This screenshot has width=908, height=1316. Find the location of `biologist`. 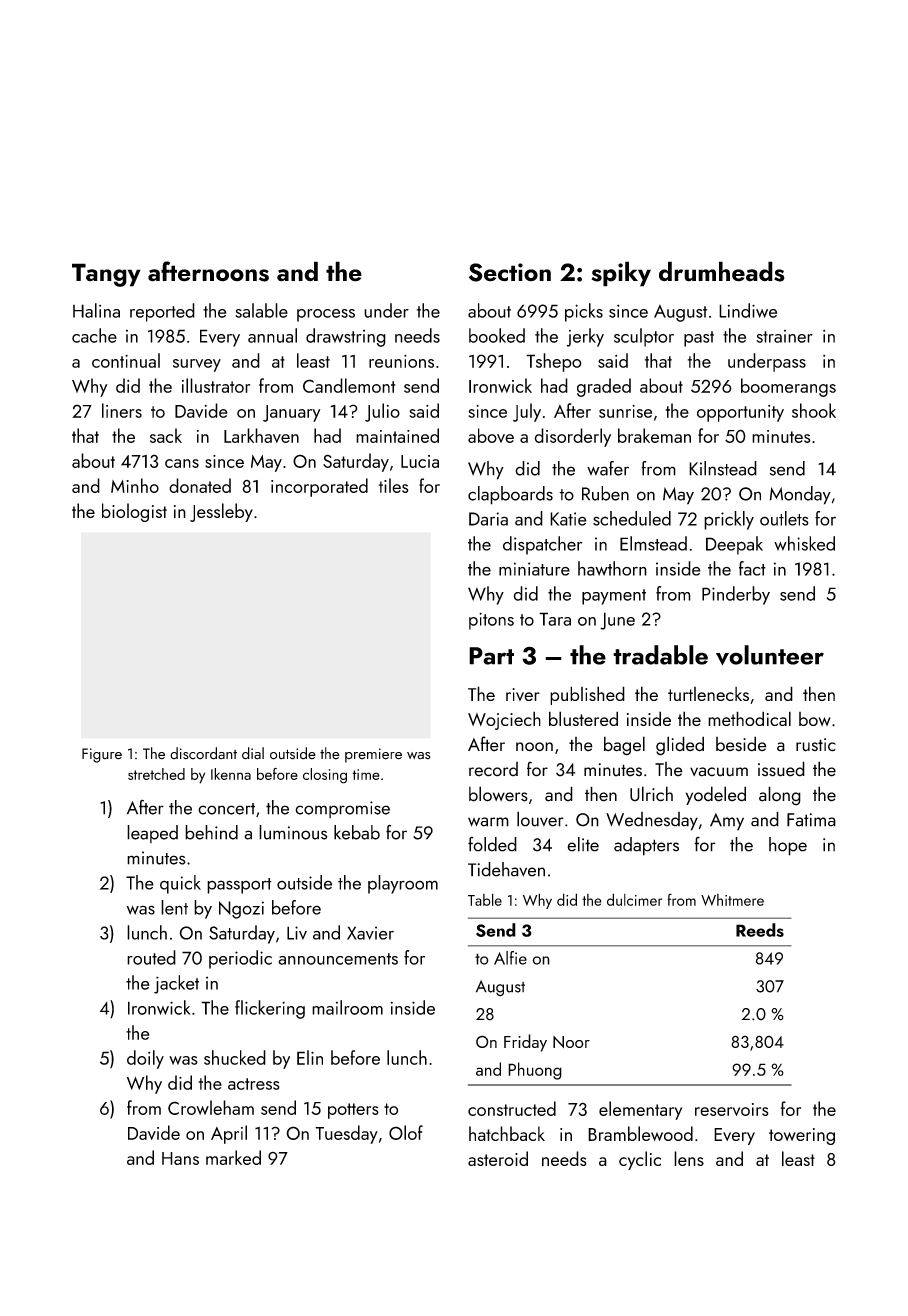

biologist is located at coordinates (134, 512).
